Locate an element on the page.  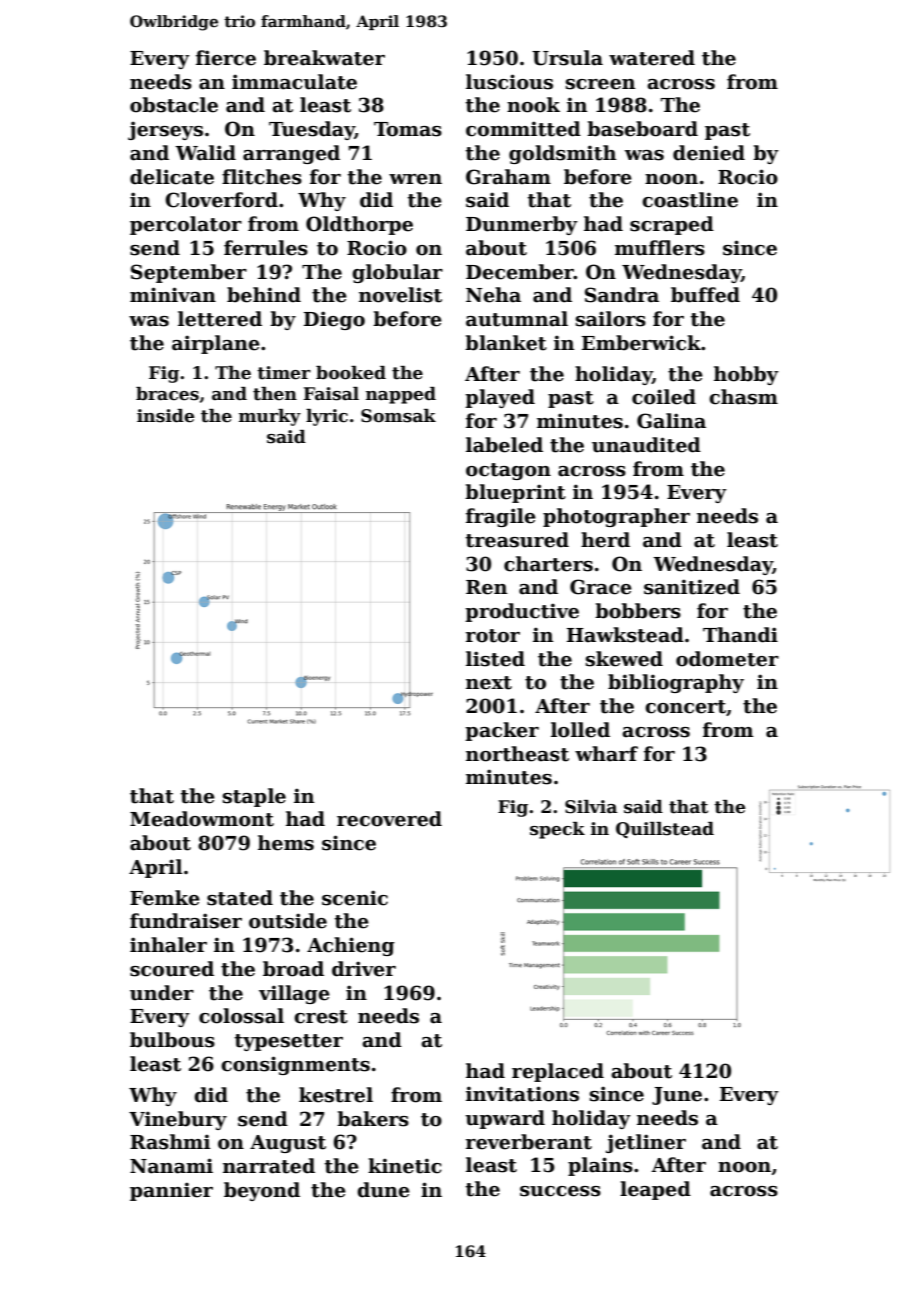
Vinebury is located at coordinates (178, 1120).
